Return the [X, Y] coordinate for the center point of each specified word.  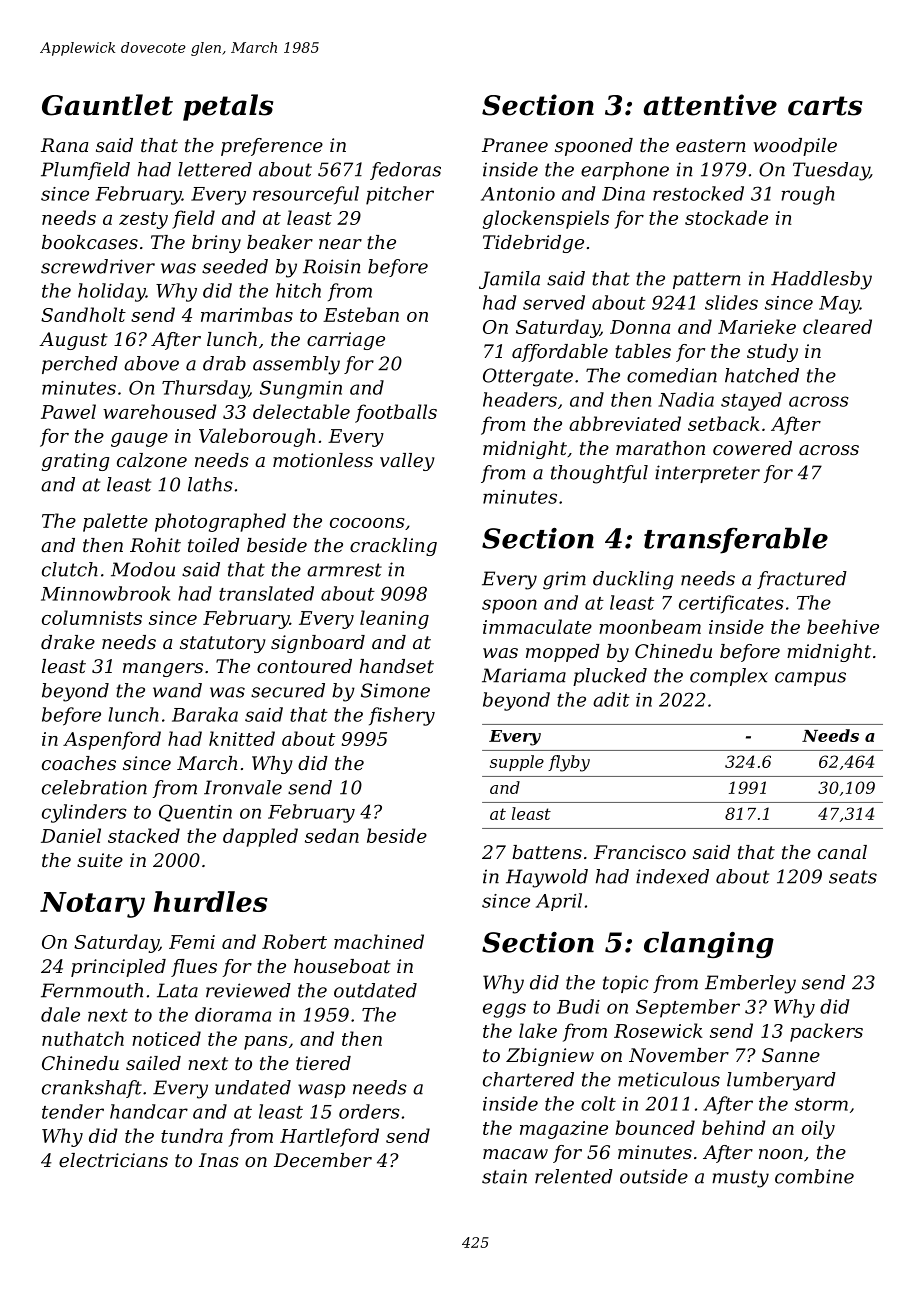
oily [818, 1129]
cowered [752, 448]
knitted [242, 738]
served [554, 302]
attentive [710, 105]
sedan [332, 835]
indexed [672, 876]
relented [574, 1176]
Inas [219, 1160]
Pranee [515, 145]
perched [80, 365]
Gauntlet [107, 105]
